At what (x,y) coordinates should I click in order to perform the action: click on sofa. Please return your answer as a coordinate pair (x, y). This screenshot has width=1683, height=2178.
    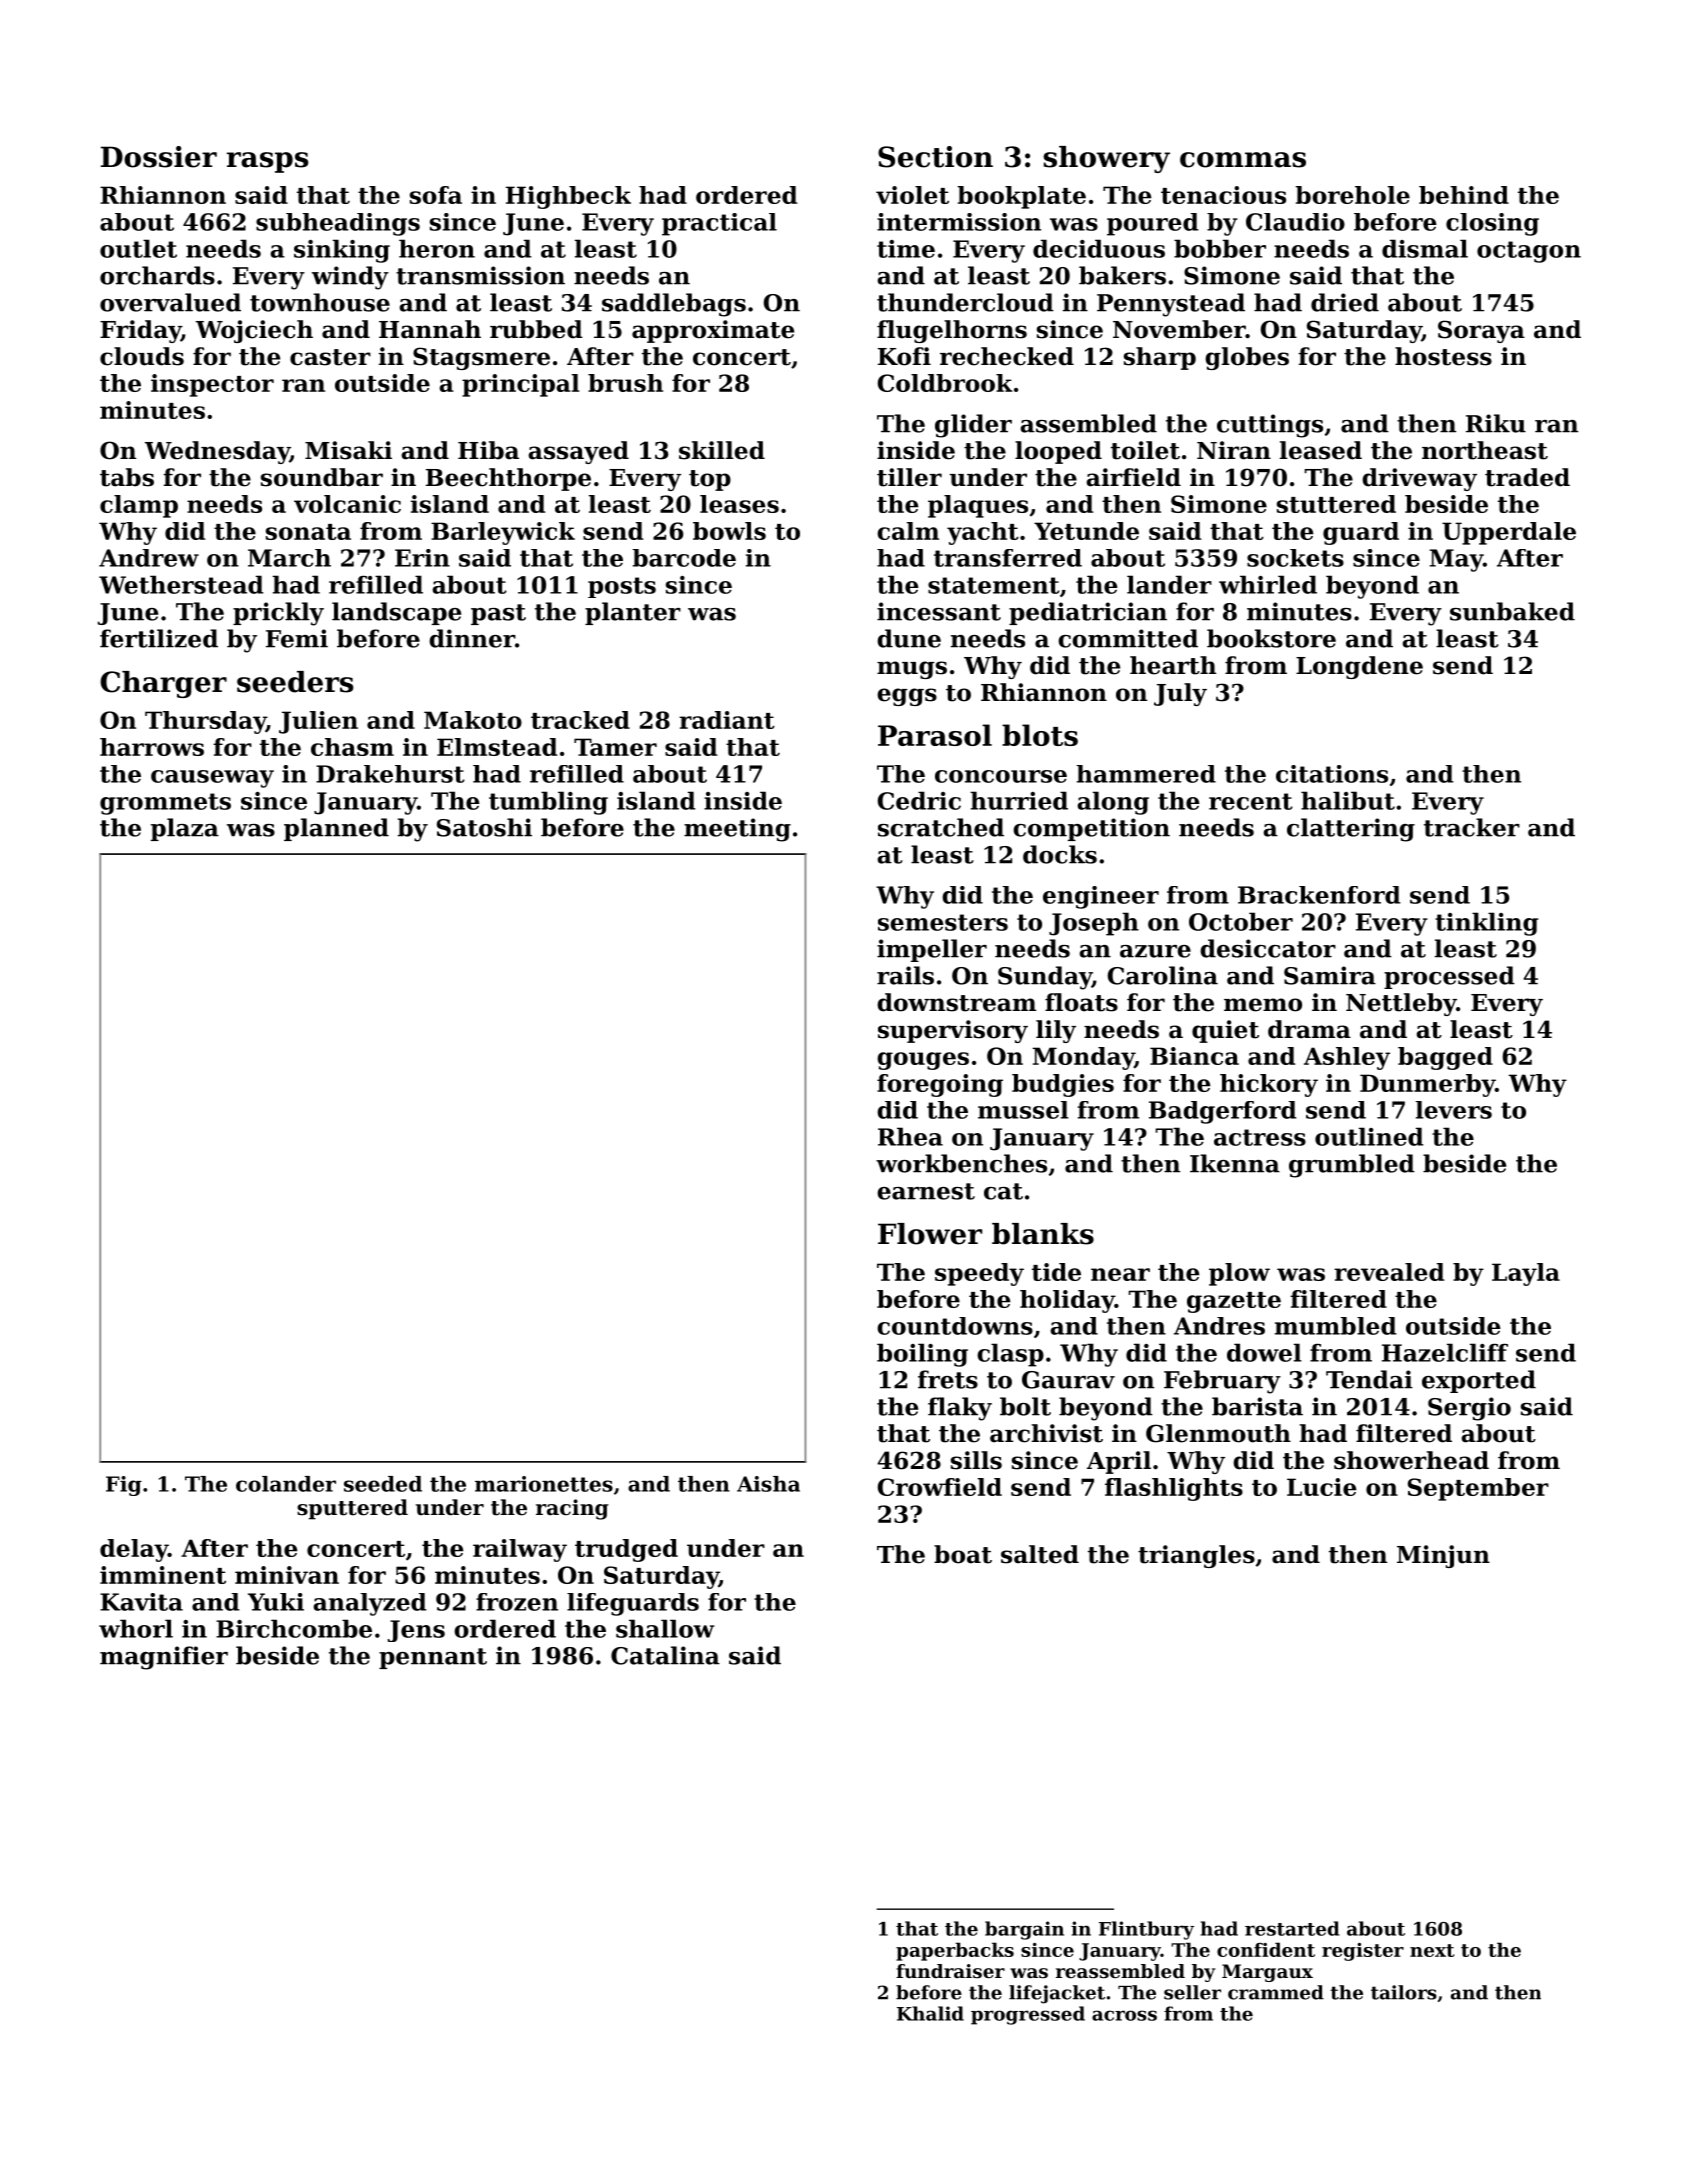
    Looking at the image, I should click on (436, 195).
